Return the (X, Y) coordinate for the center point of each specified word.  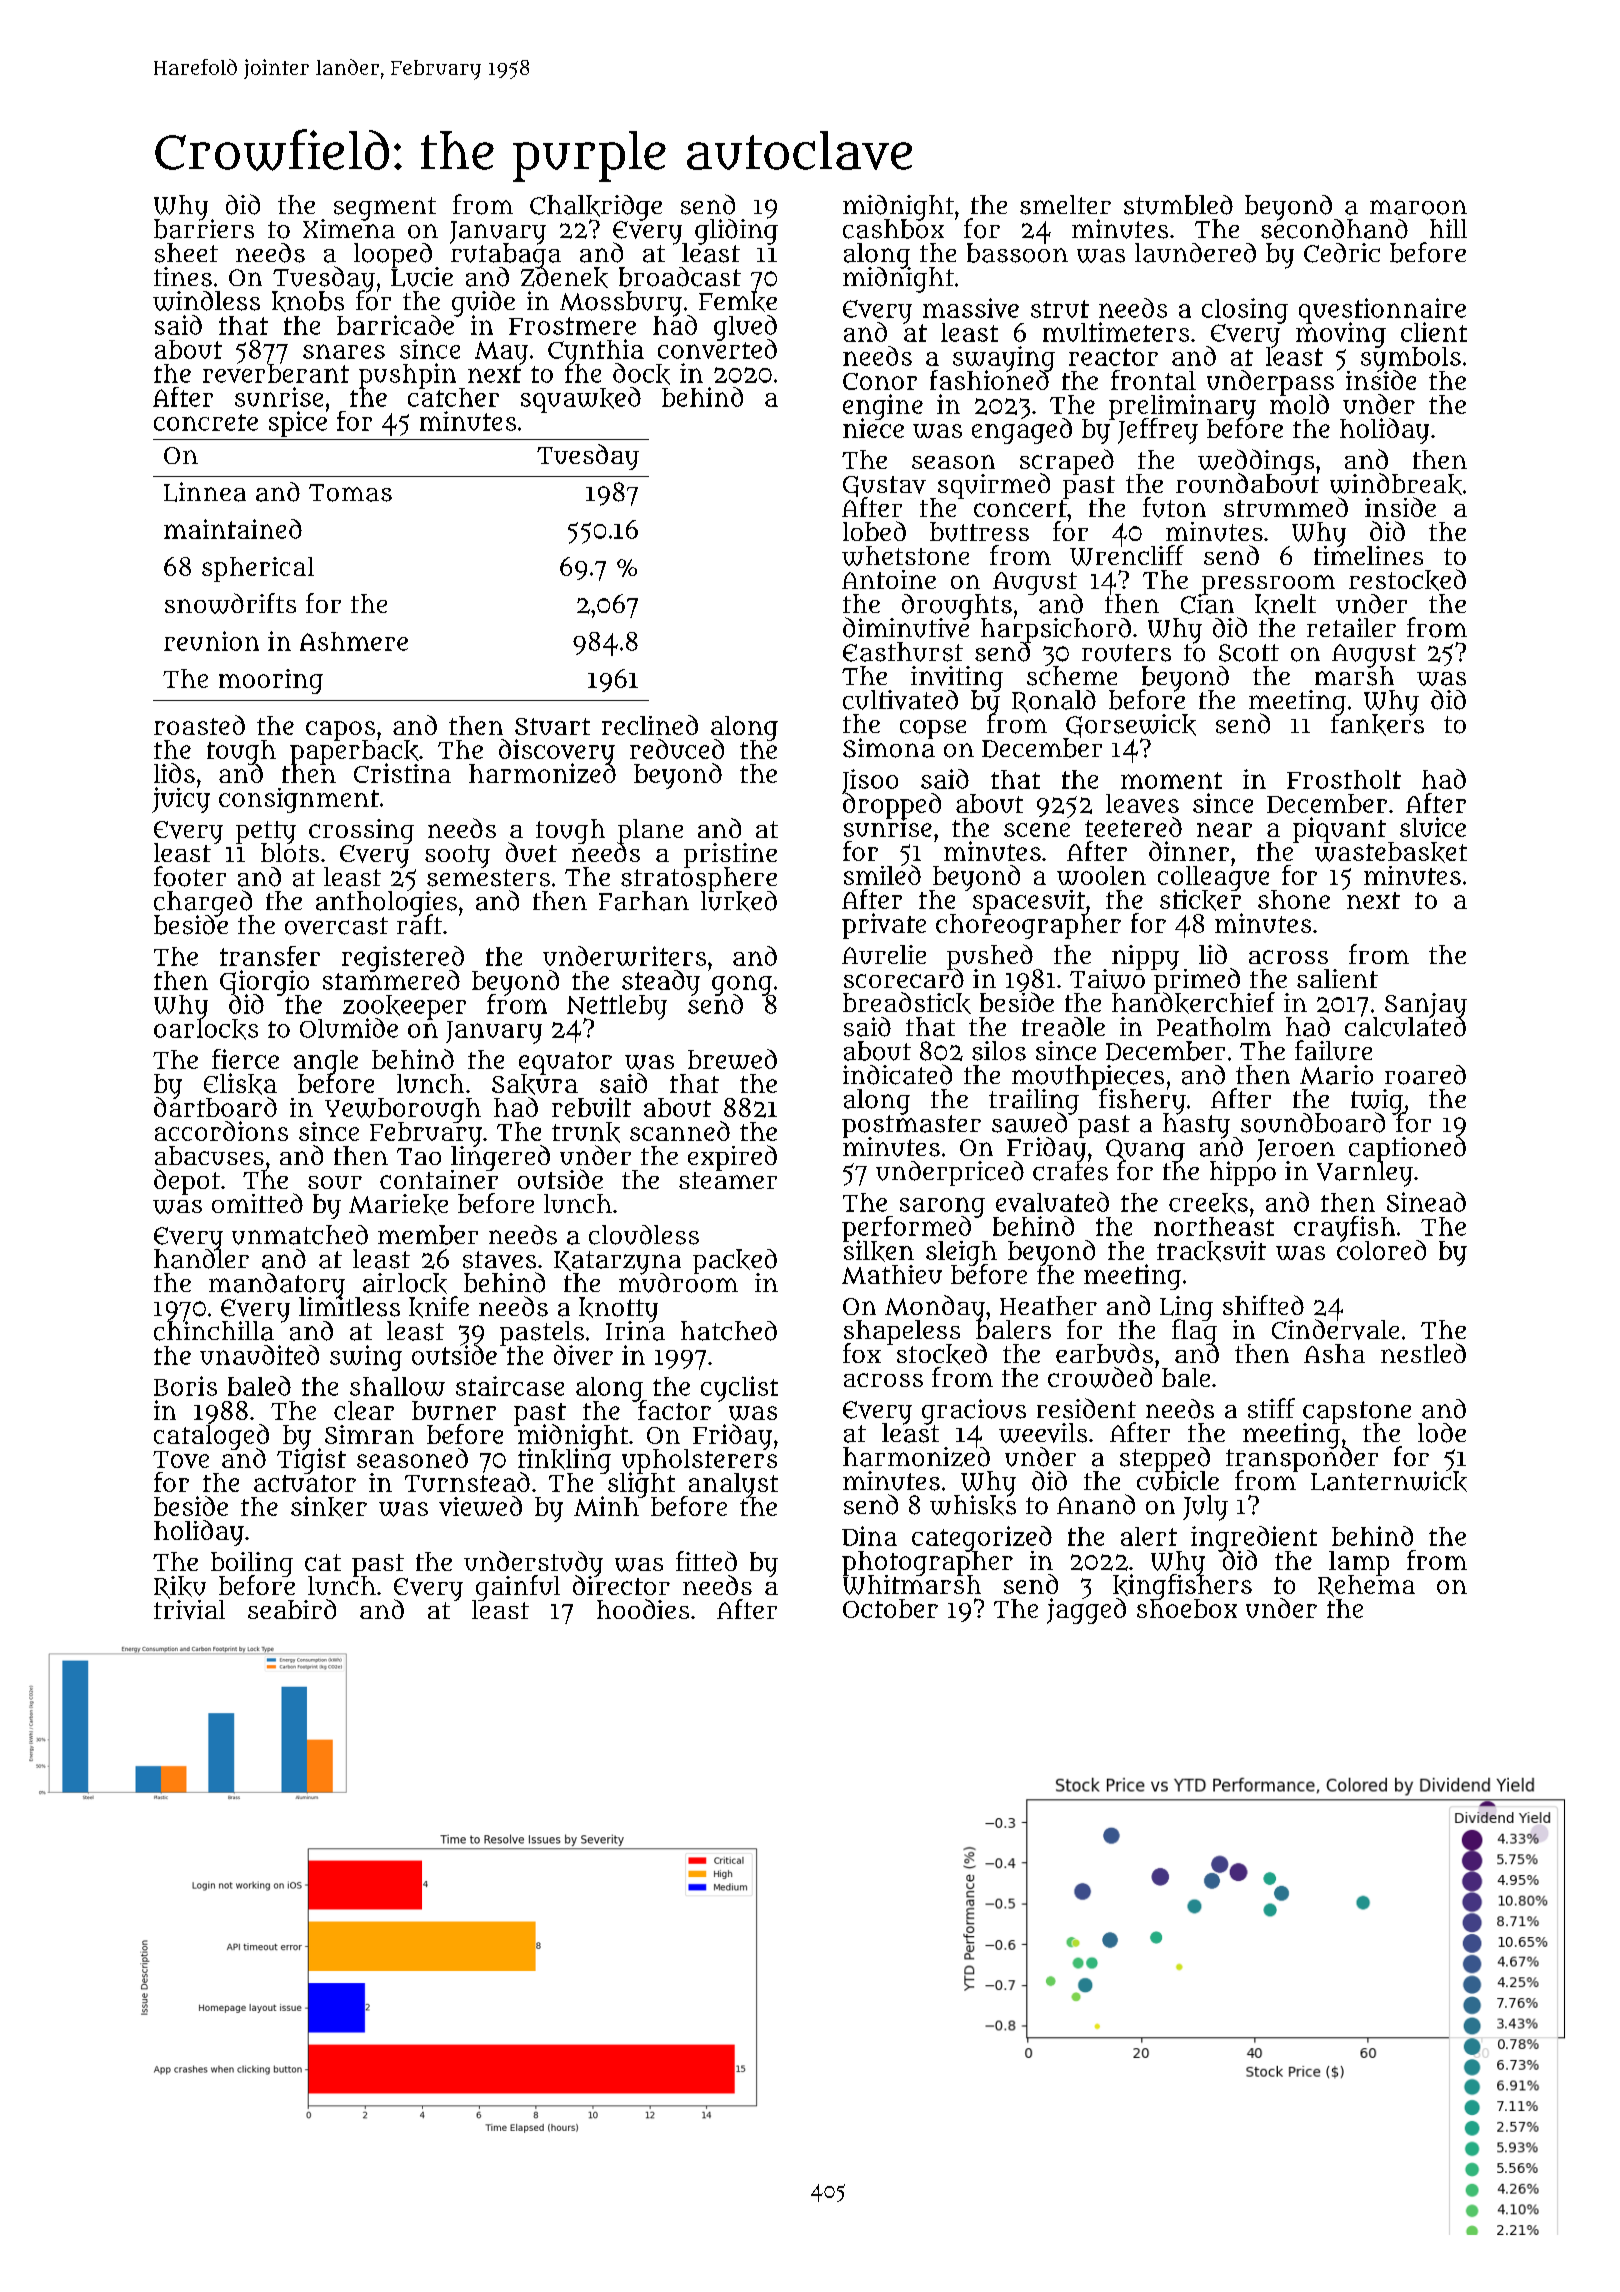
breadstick (907, 1003)
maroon (1418, 207)
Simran (369, 1434)
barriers (204, 229)
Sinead (1426, 1202)
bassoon (1017, 253)
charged (203, 902)
